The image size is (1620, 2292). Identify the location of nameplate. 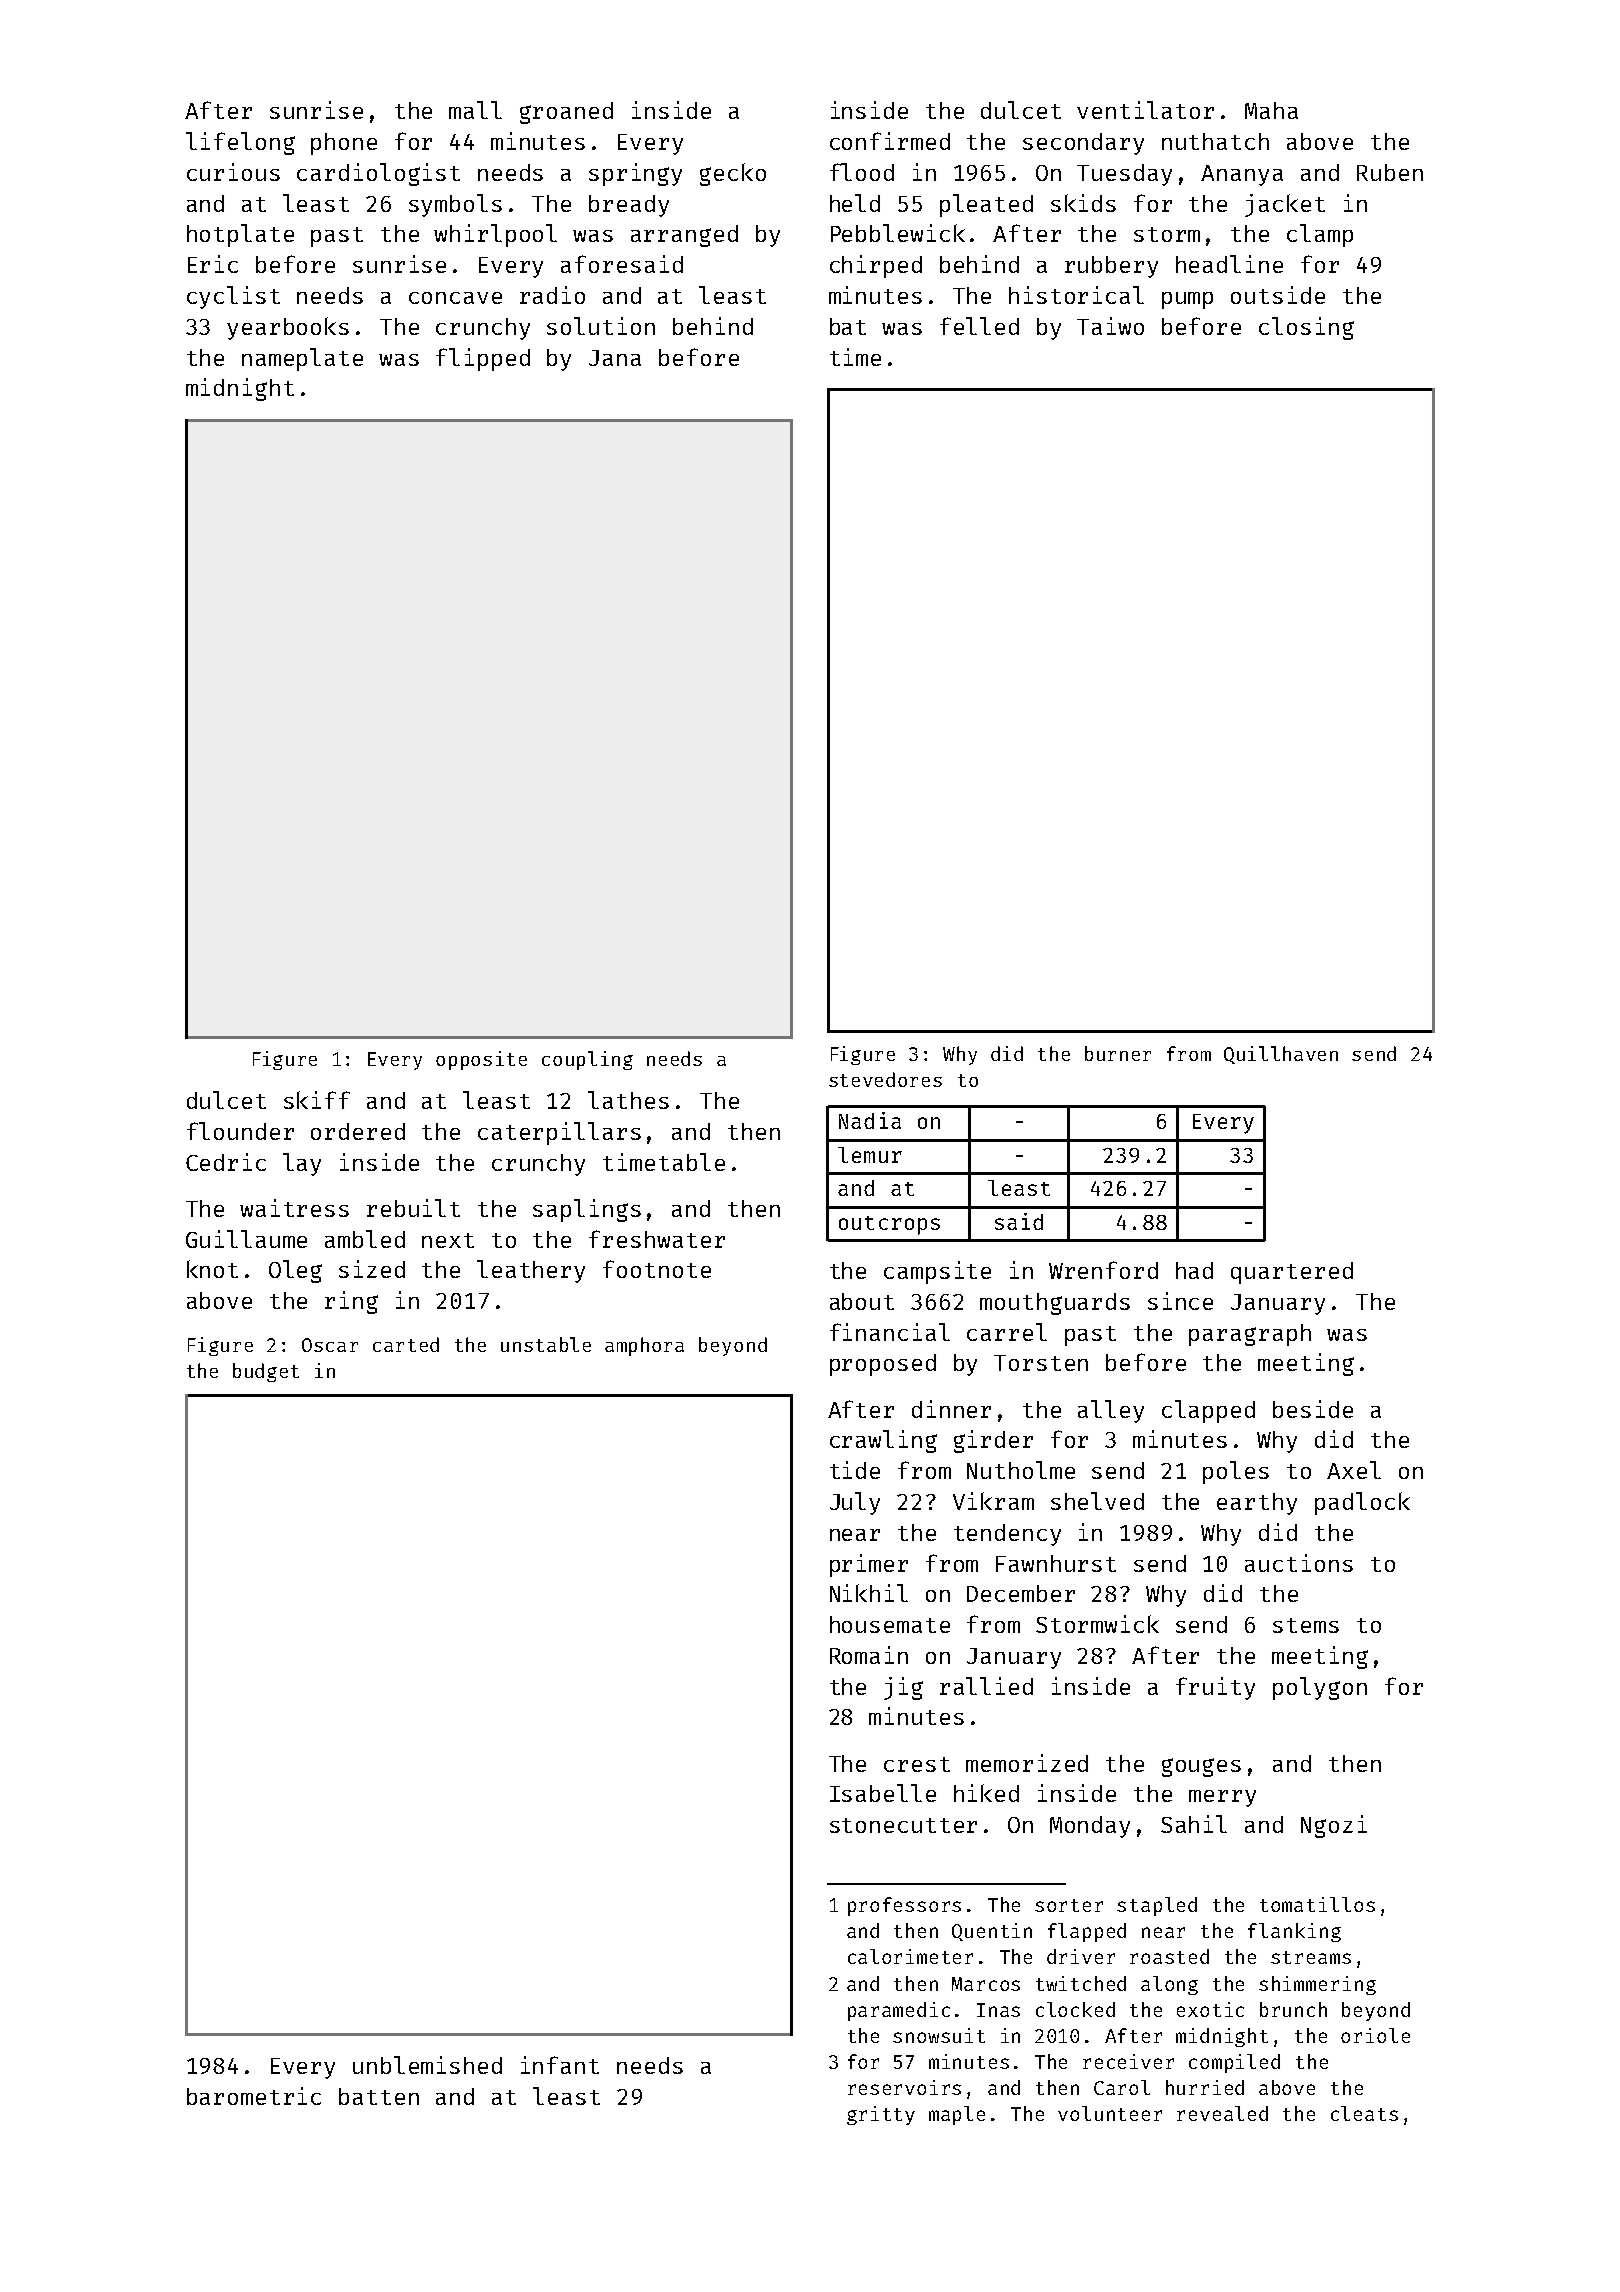
(302, 359).
